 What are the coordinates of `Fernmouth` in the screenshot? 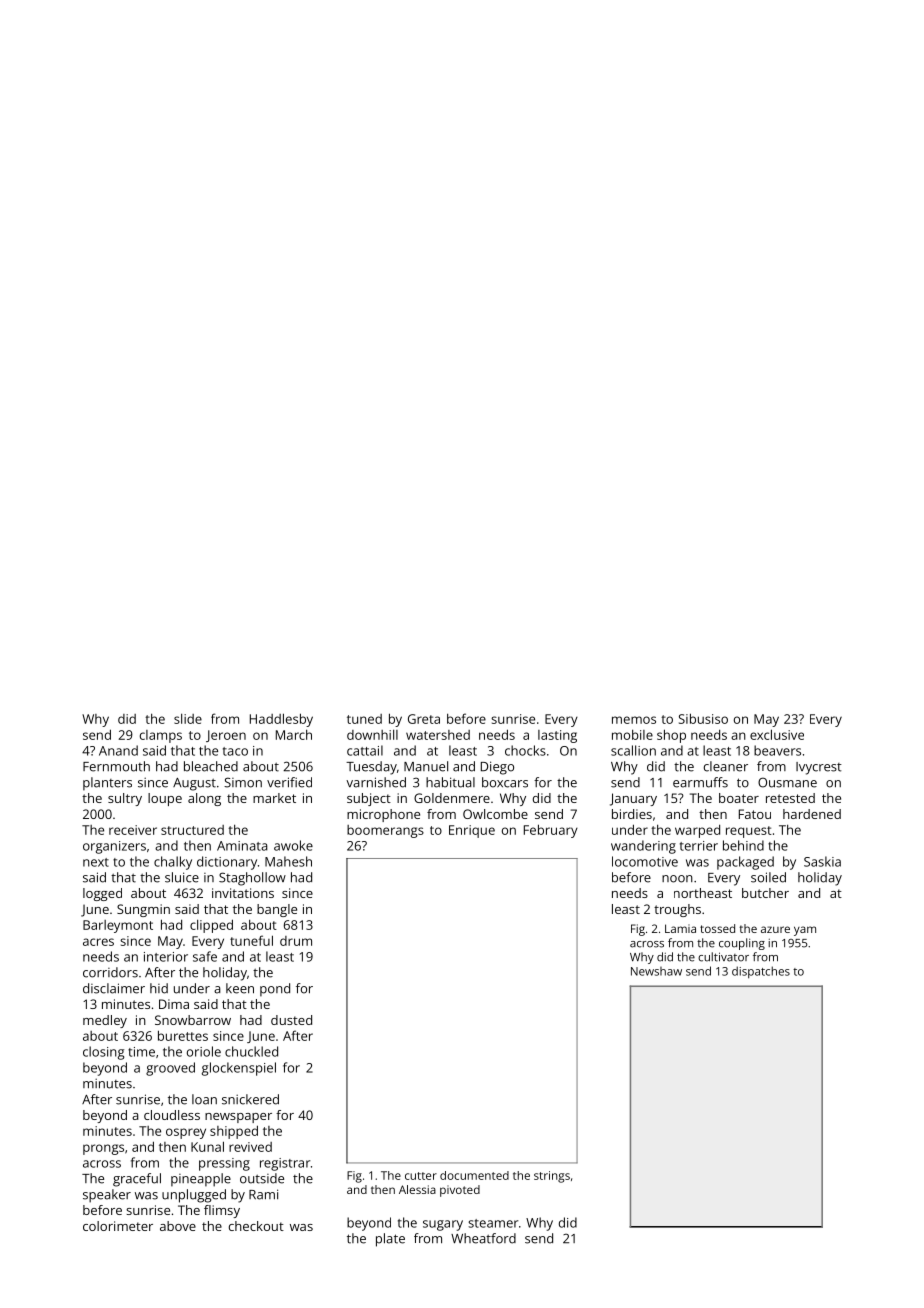 It's located at (116, 766).
